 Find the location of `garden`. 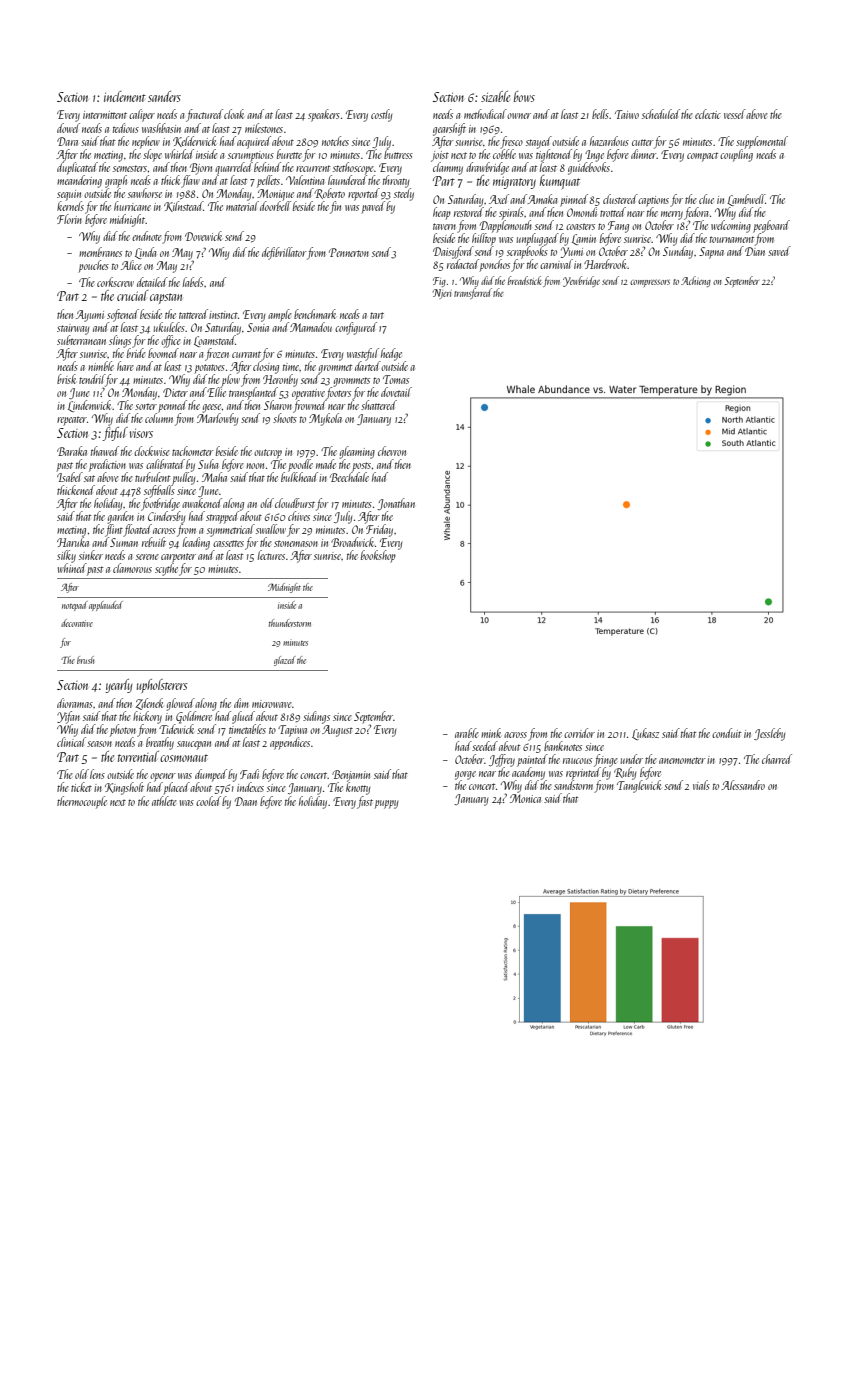

garden is located at coordinates (121, 517).
